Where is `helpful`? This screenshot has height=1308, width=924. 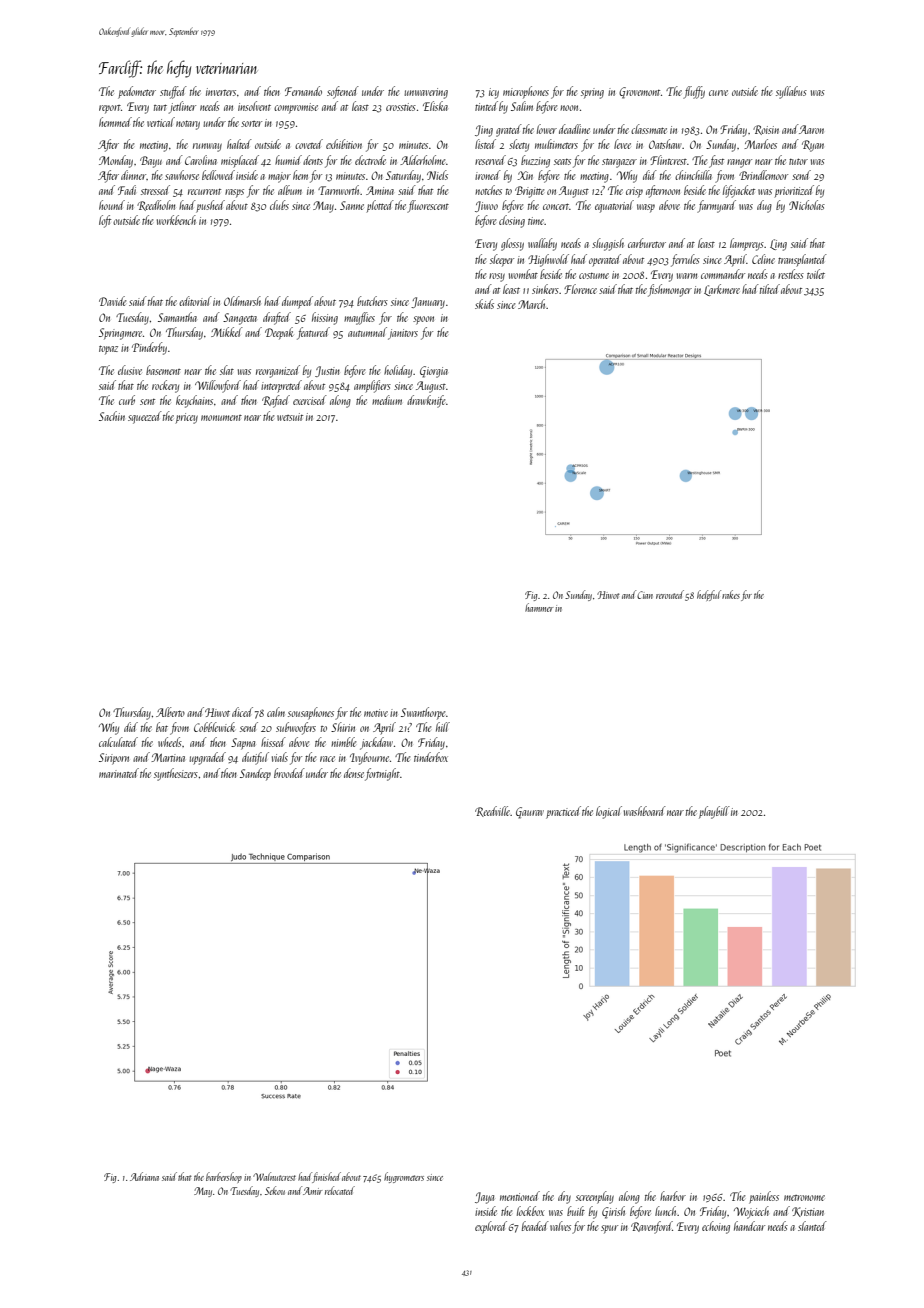 helpful is located at coordinates (709, 595).
